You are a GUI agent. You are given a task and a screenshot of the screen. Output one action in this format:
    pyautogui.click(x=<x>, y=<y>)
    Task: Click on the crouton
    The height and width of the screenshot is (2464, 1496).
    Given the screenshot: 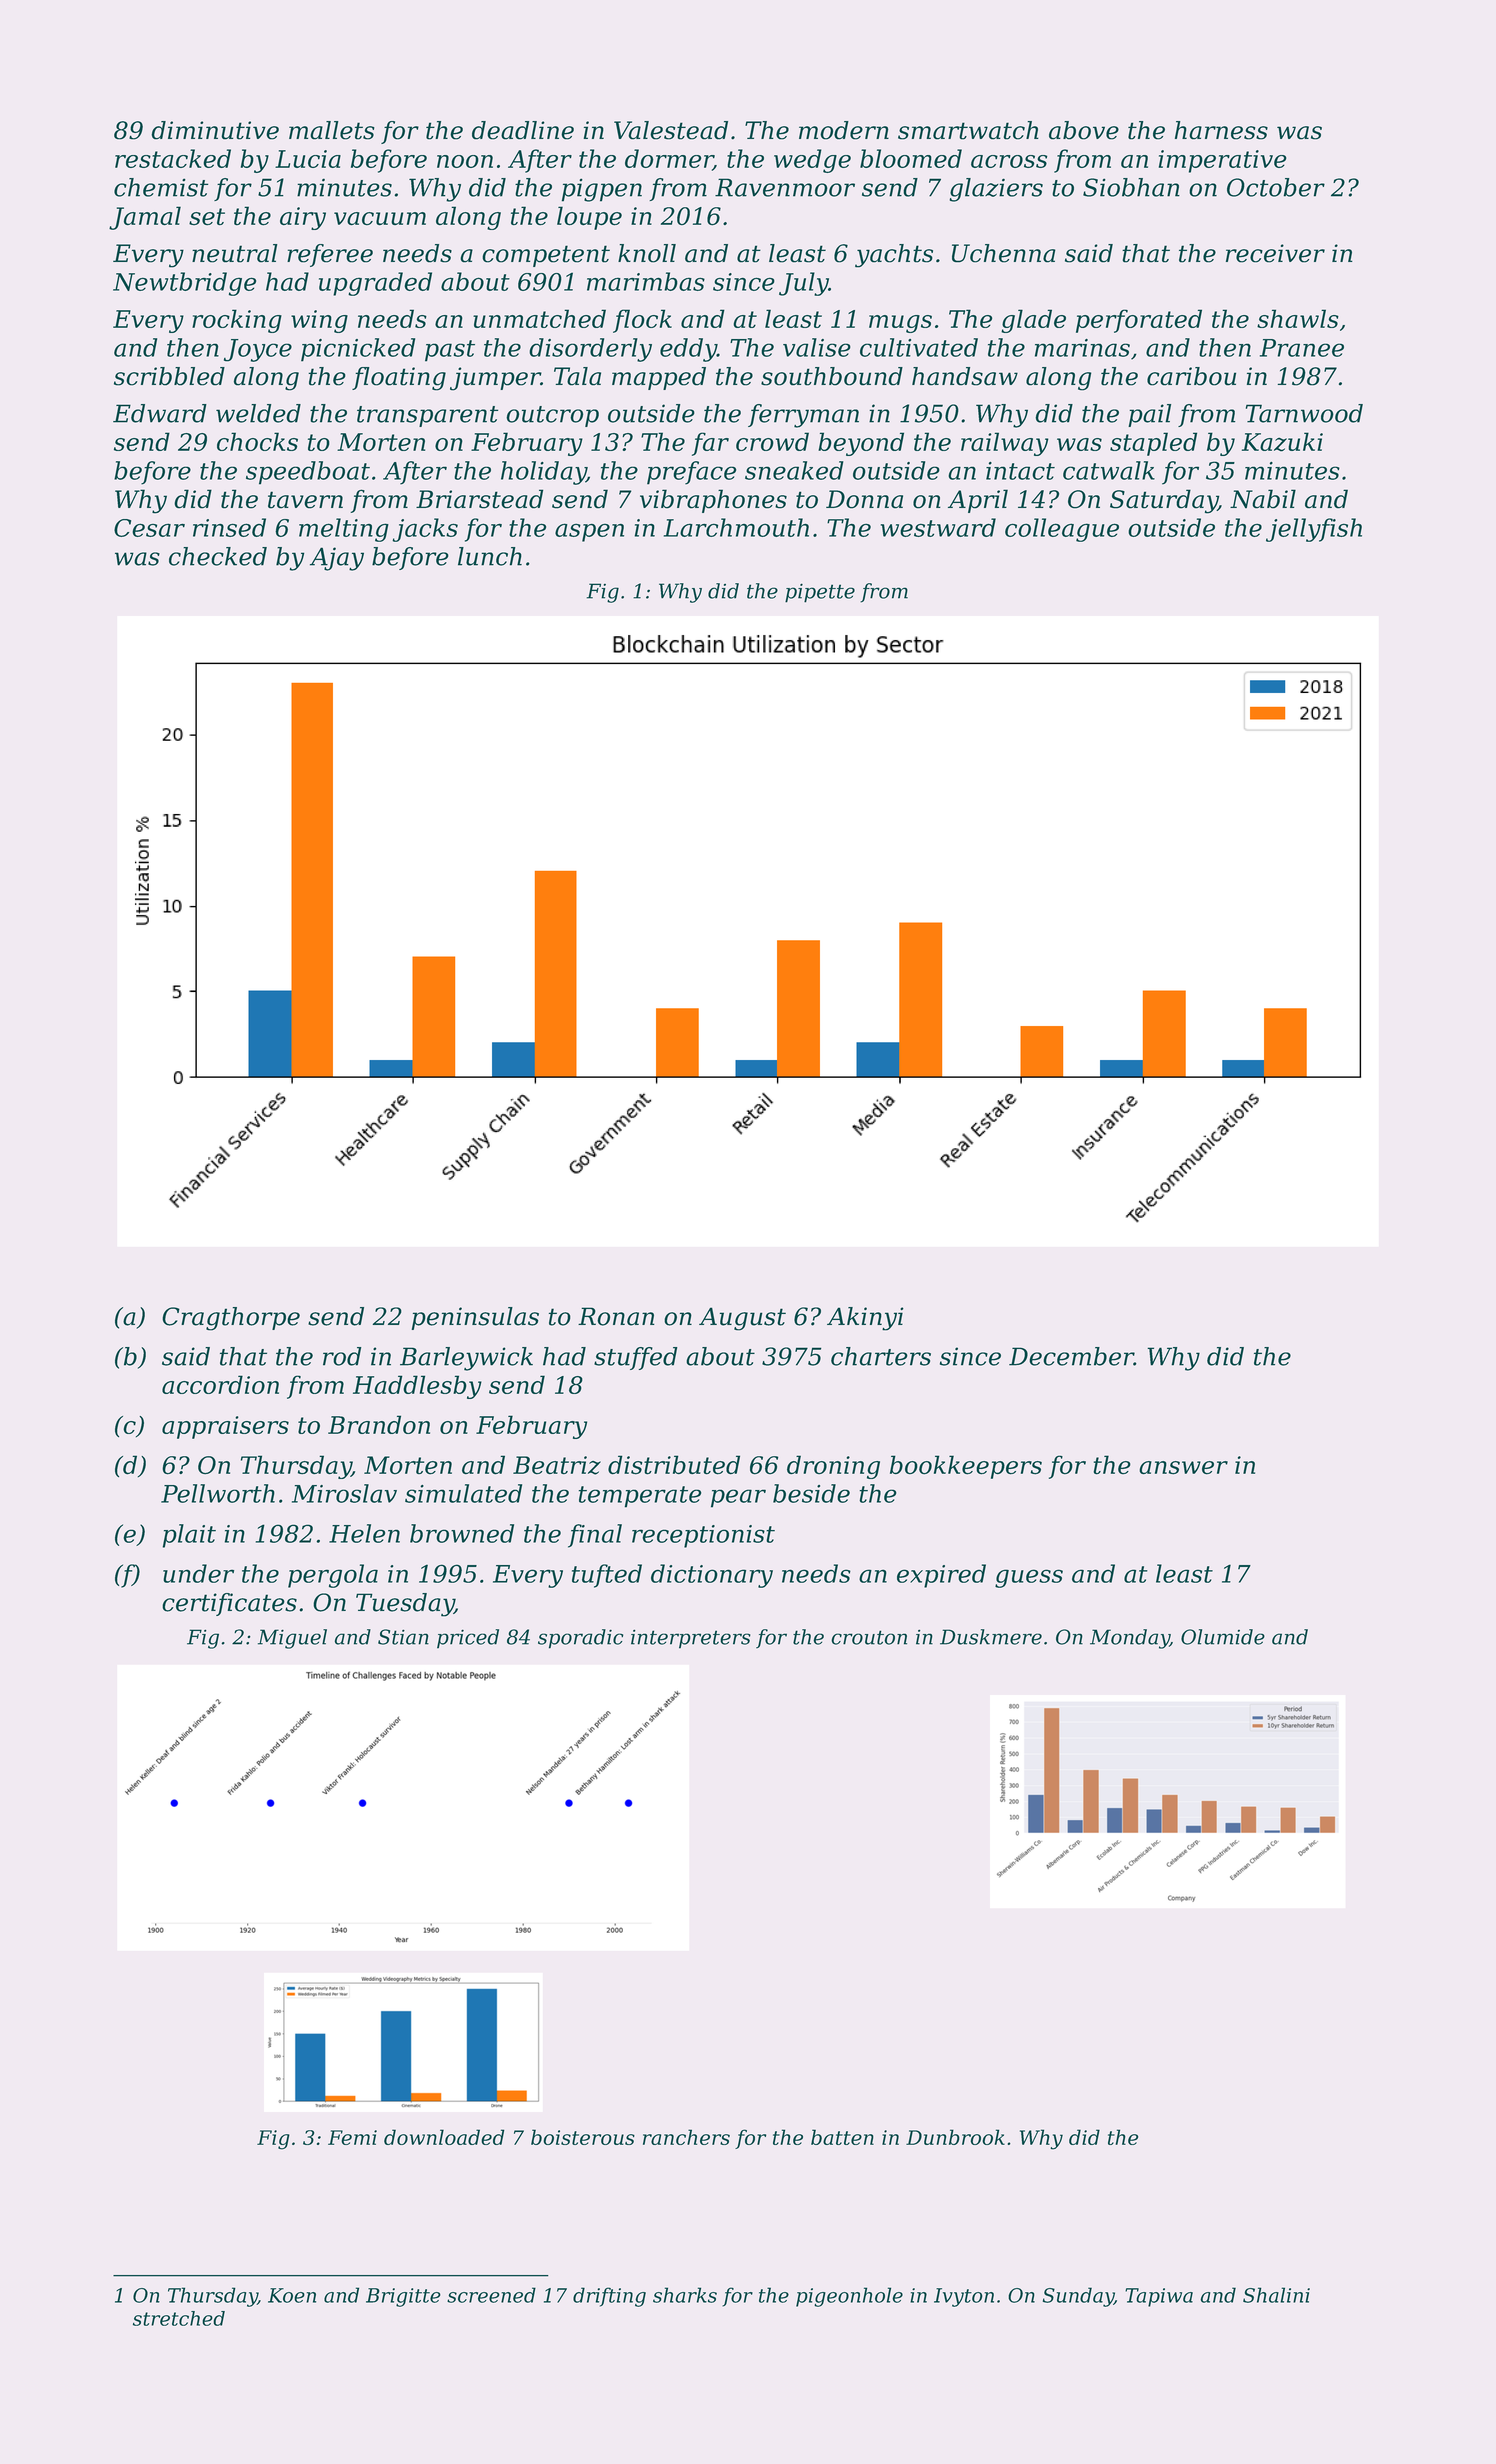 What is the action you would take?
    pyautogui.click(x=869, y=1637)
